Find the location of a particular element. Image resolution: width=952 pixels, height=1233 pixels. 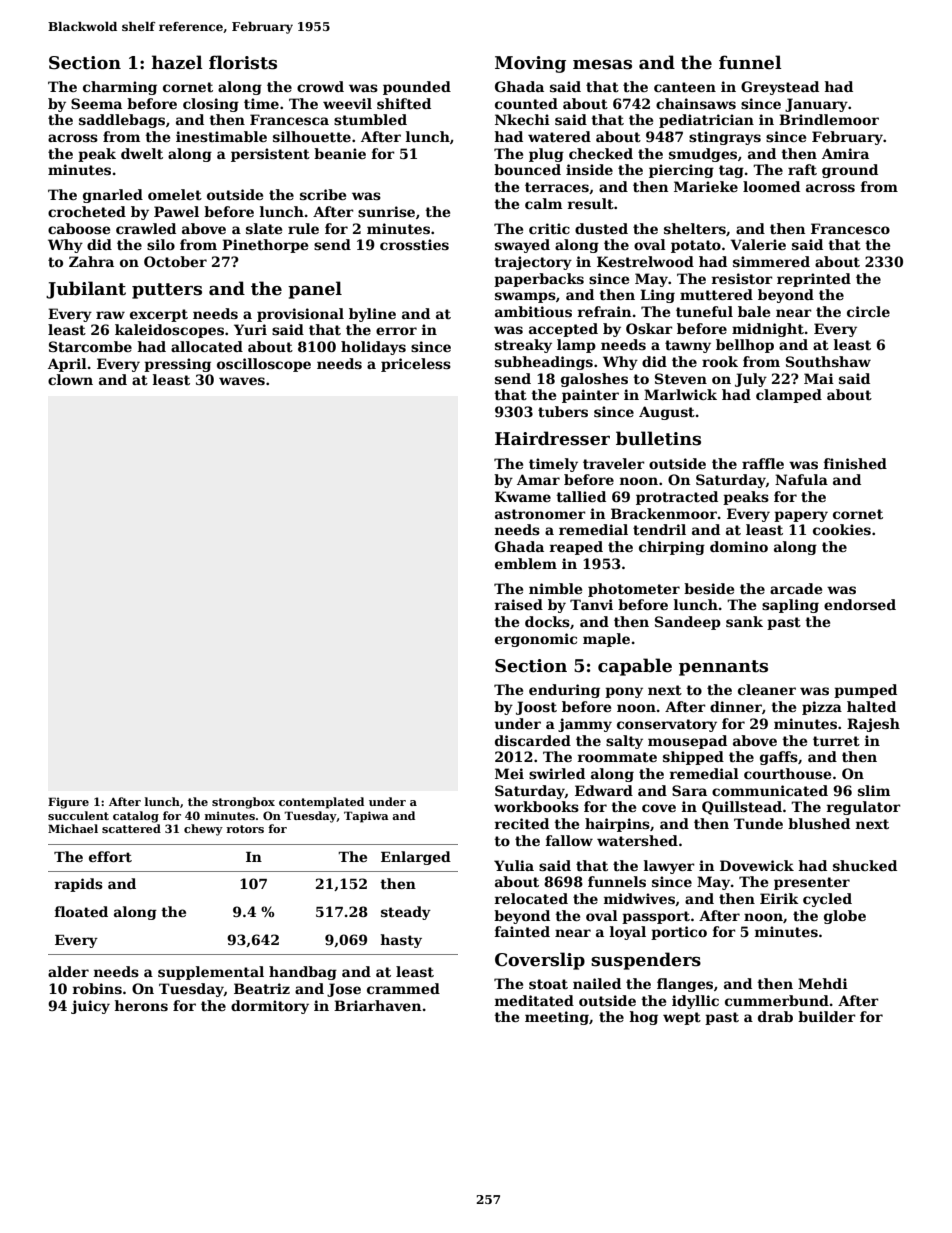

Enlarged is located at coordinates (416, 858).
